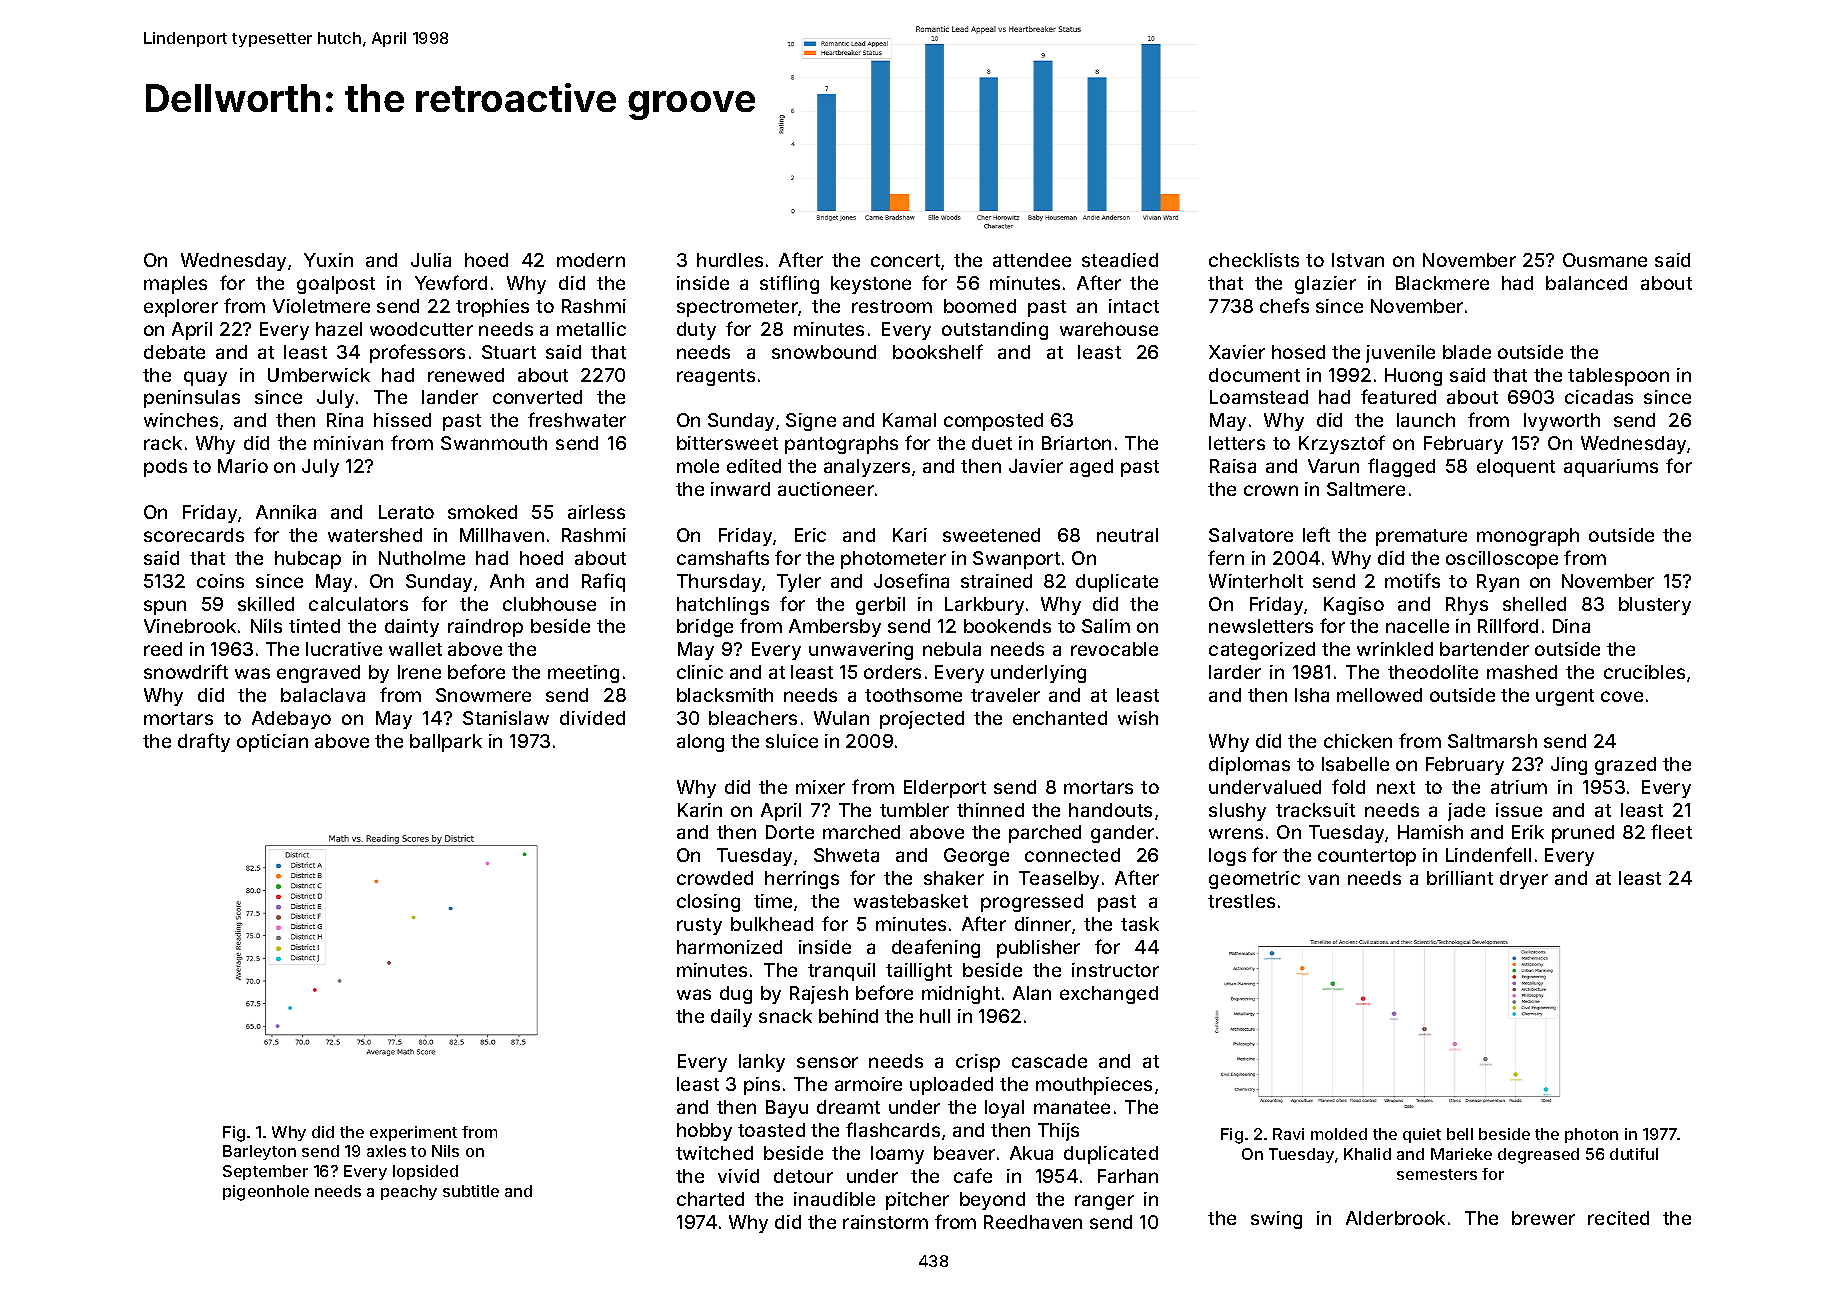 The height and width of the document is (1298, 1836). I want to click on grazed, so click(1625, 766).
